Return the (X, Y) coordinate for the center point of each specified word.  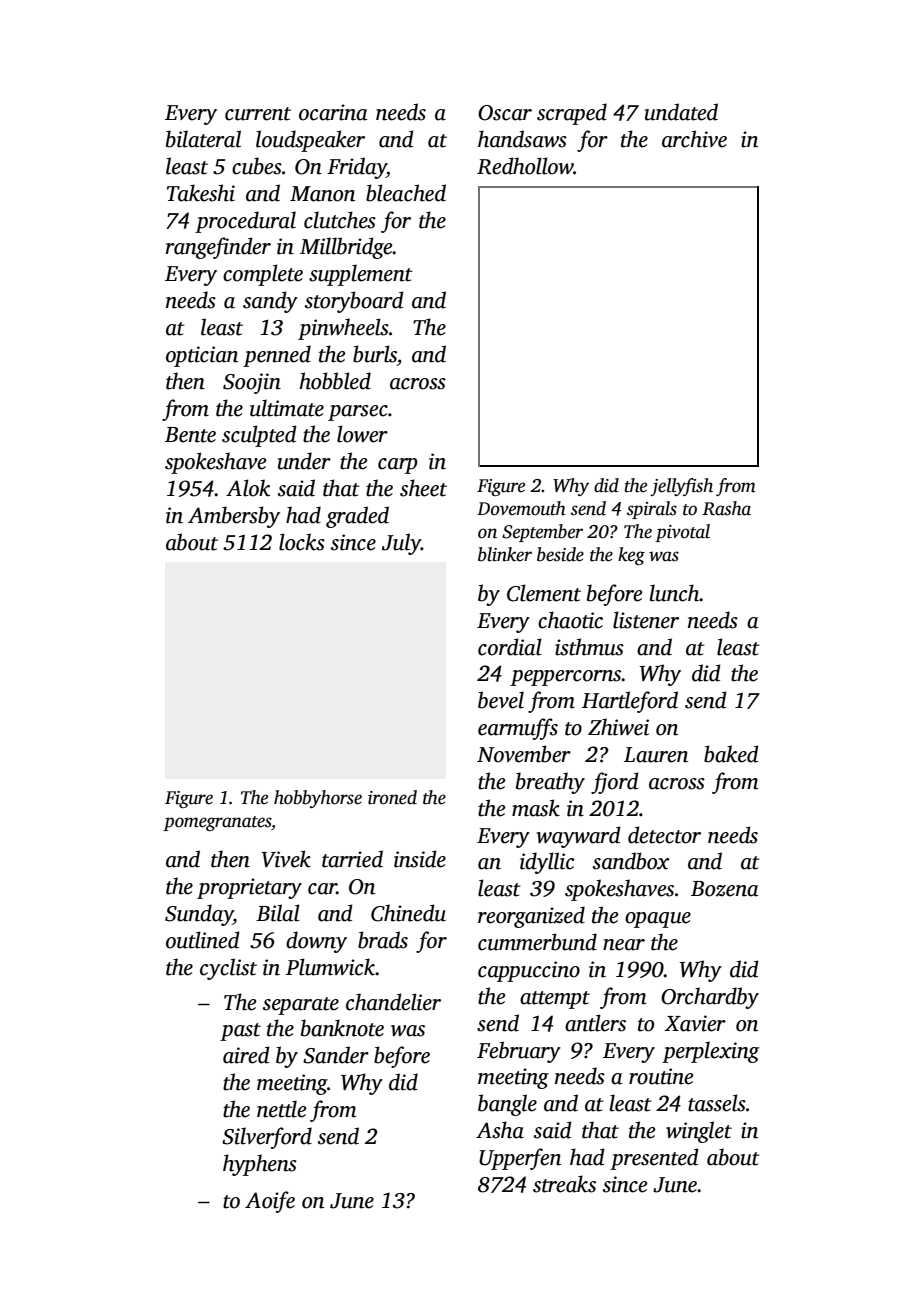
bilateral (203, 139)
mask (536, 808)
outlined (203, 940)
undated (681, 112)
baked (731, 754)
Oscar (505, 113)
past (240, 1032)
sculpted (259, 436)
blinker (505, 554)
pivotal (682, 533)
